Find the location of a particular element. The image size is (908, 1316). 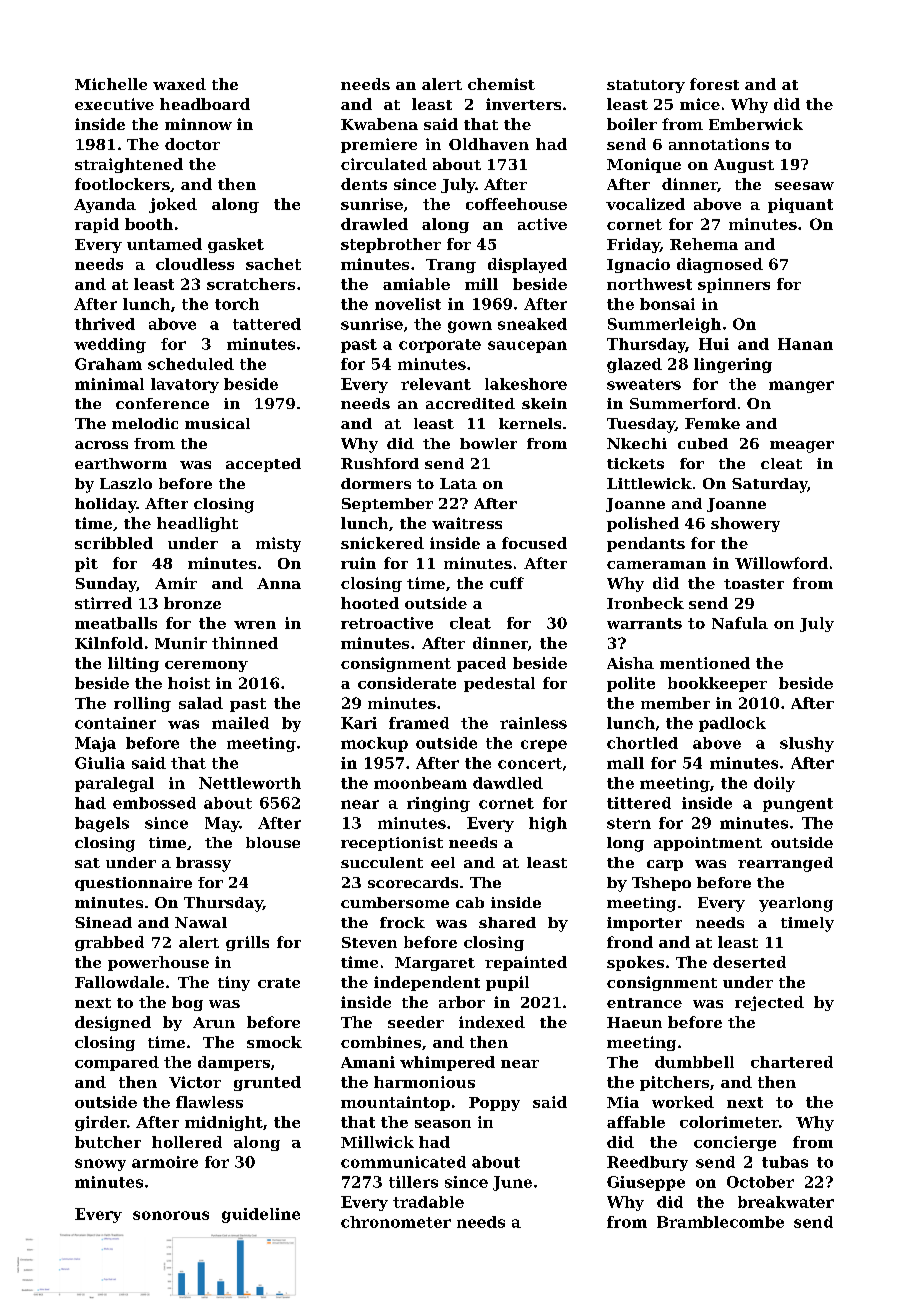

ruin is located at coordinates (358, 563).
